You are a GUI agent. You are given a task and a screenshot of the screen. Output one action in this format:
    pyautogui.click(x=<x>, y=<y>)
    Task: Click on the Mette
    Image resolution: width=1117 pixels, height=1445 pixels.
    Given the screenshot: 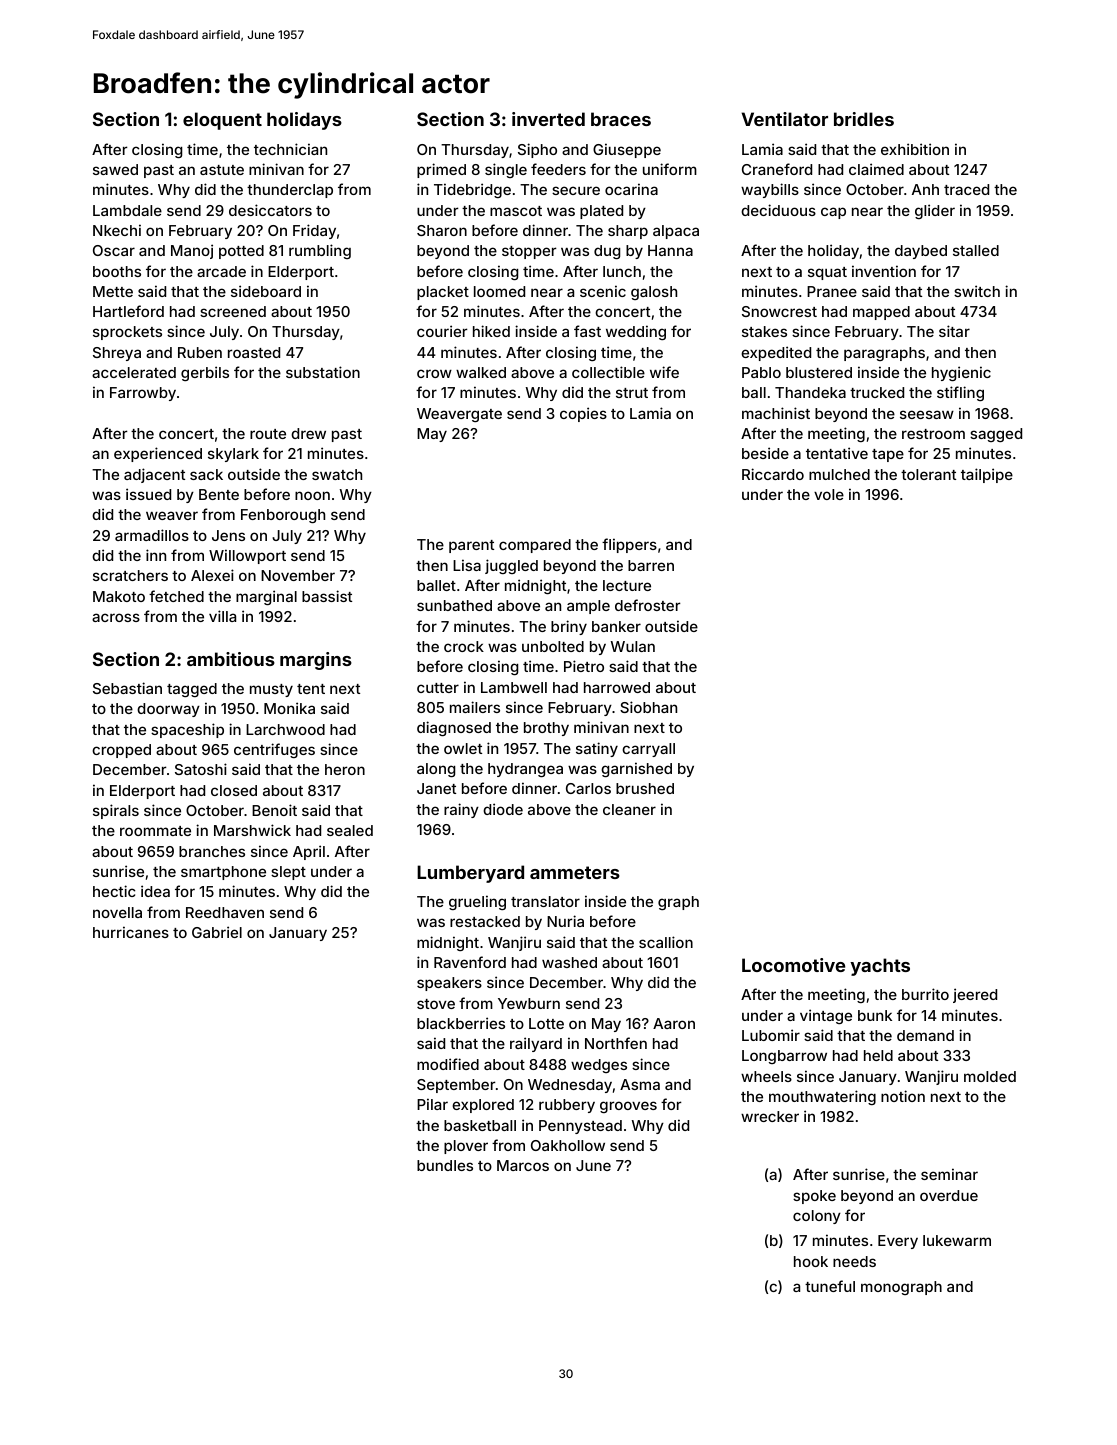 What is the action you would take?
    pyautogui.click(x=113, y=291)
